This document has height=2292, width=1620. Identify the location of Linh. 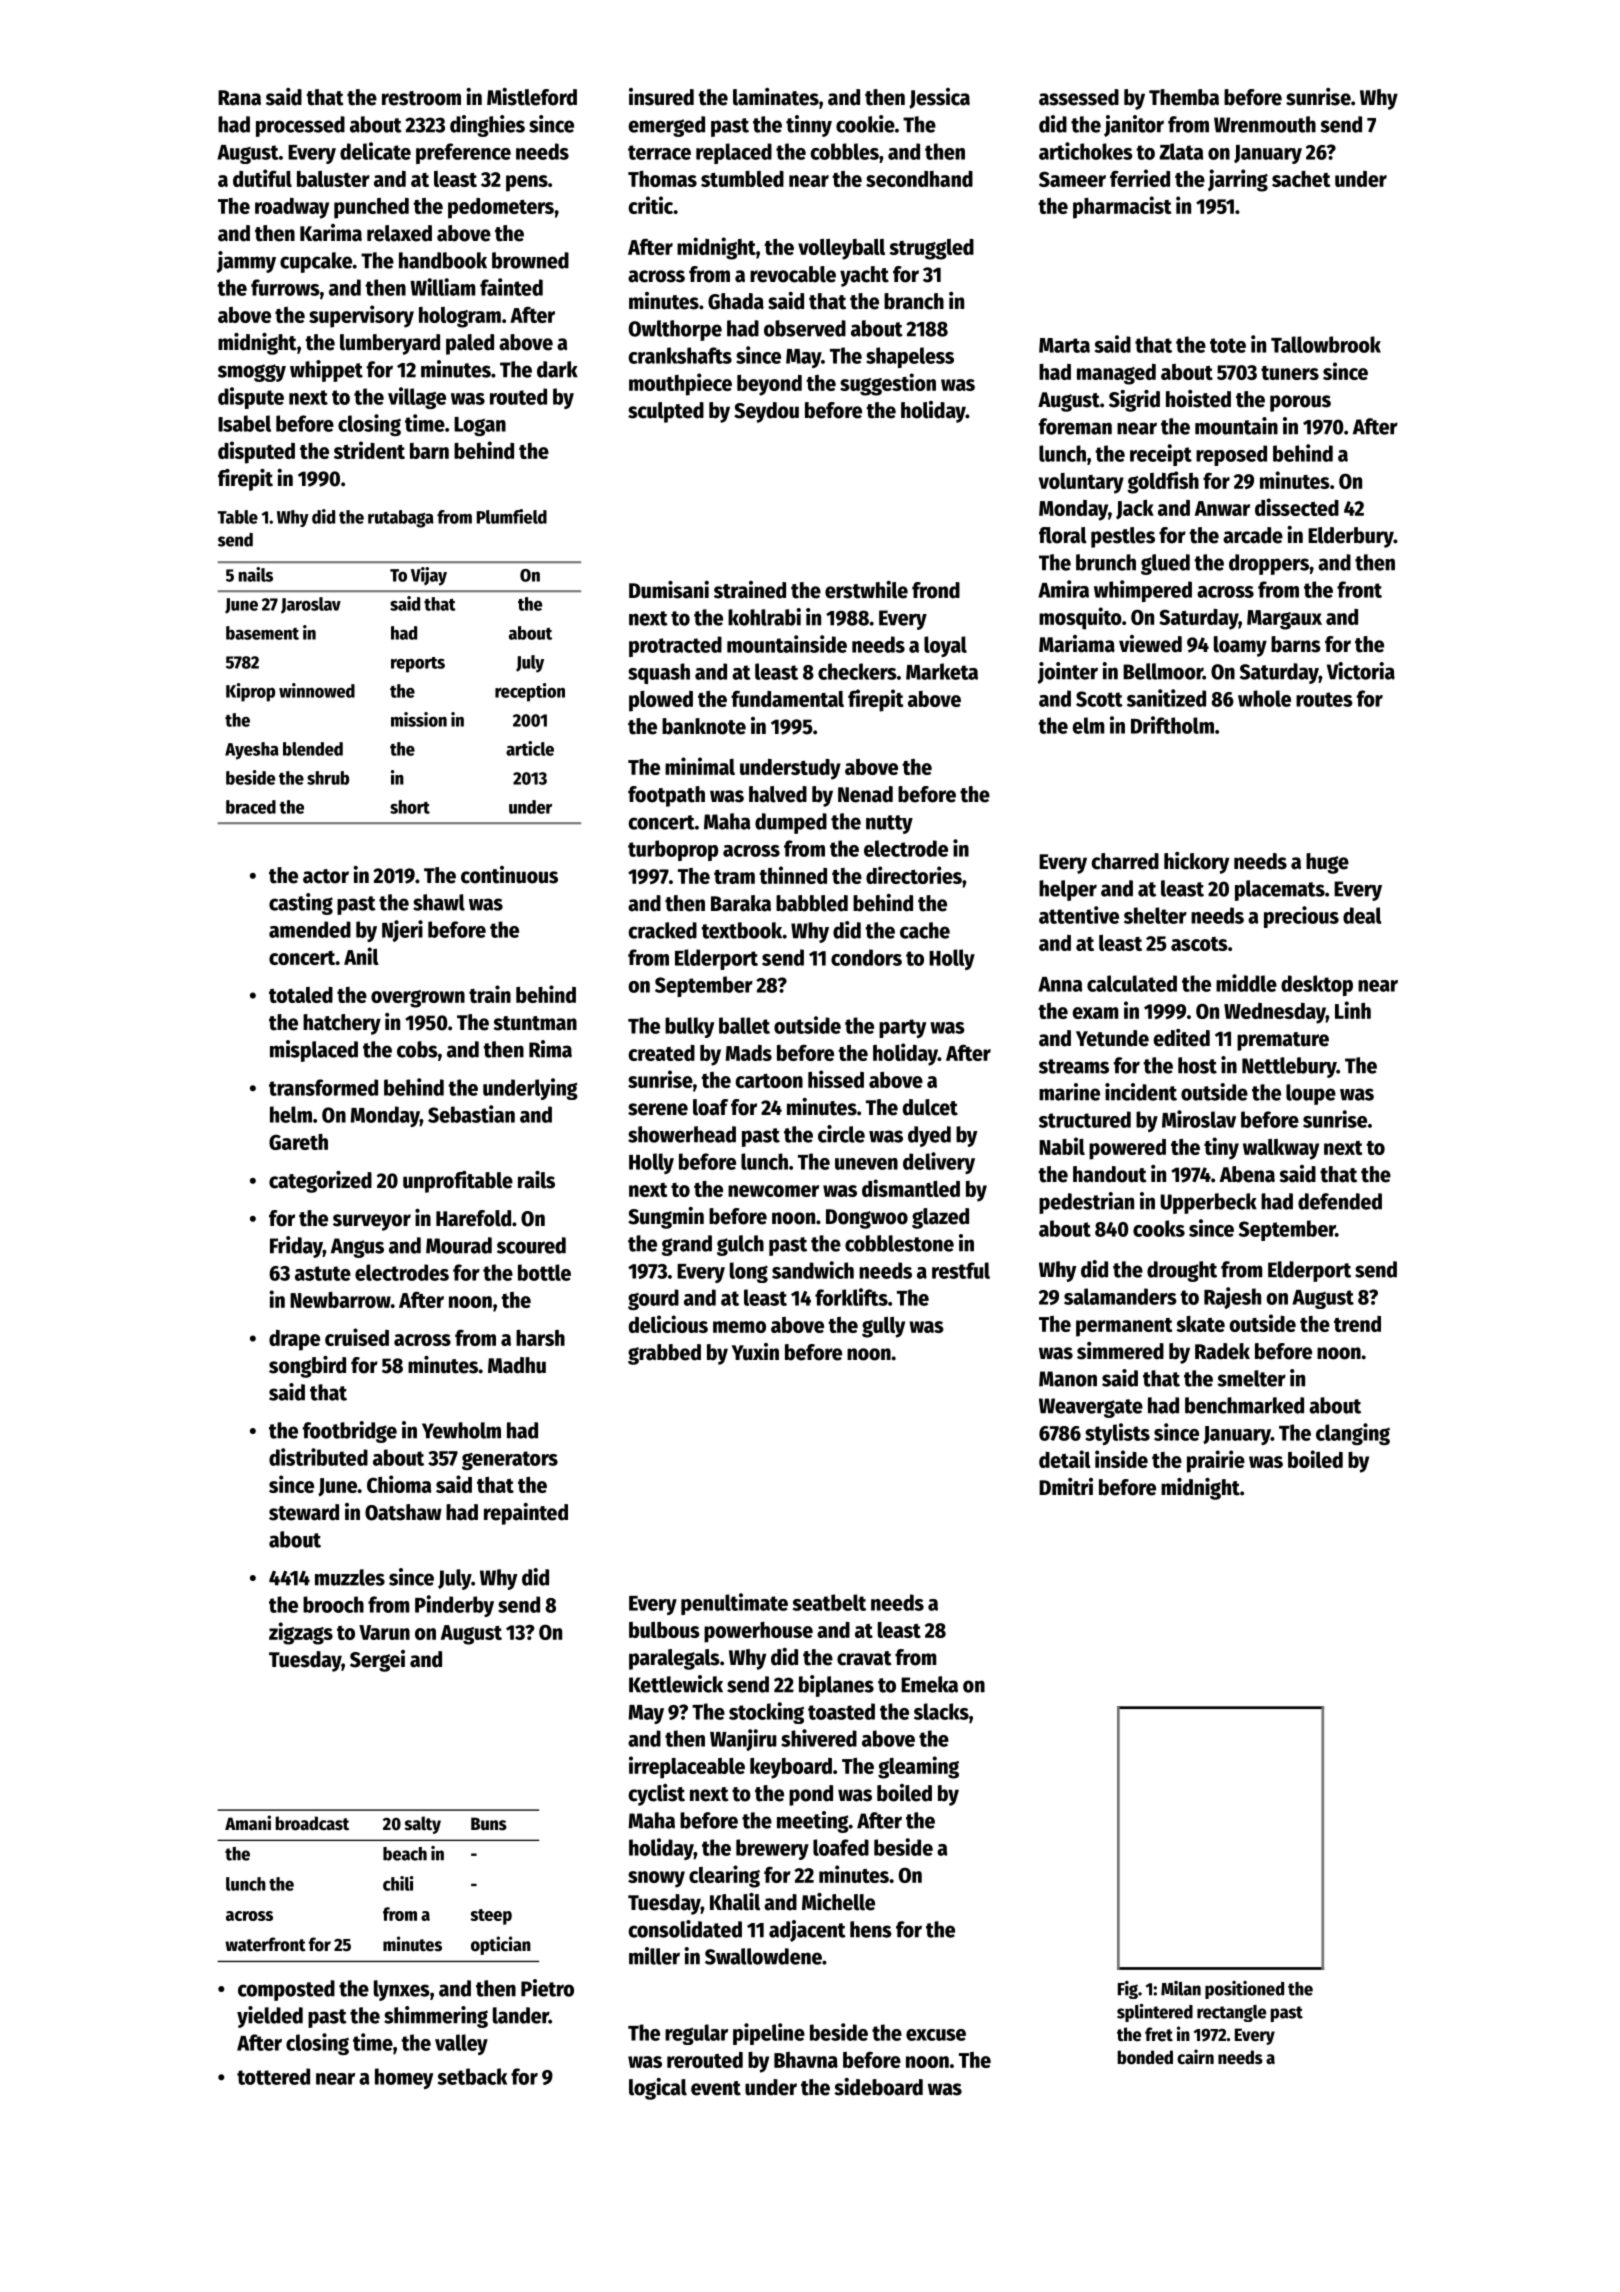
(1353, 1010).
